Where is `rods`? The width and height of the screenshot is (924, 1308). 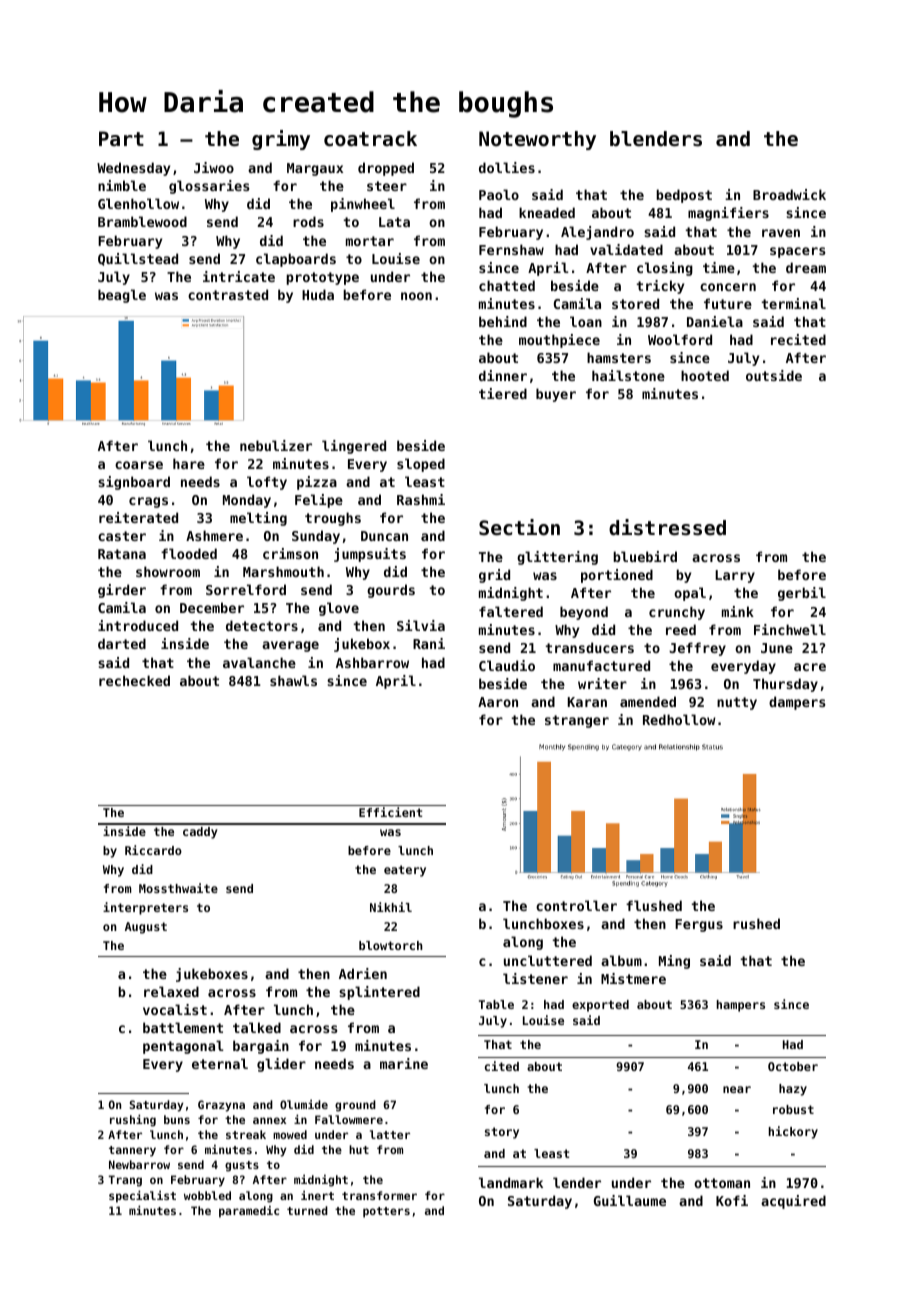
rods is located at coordinates (308, 221).
